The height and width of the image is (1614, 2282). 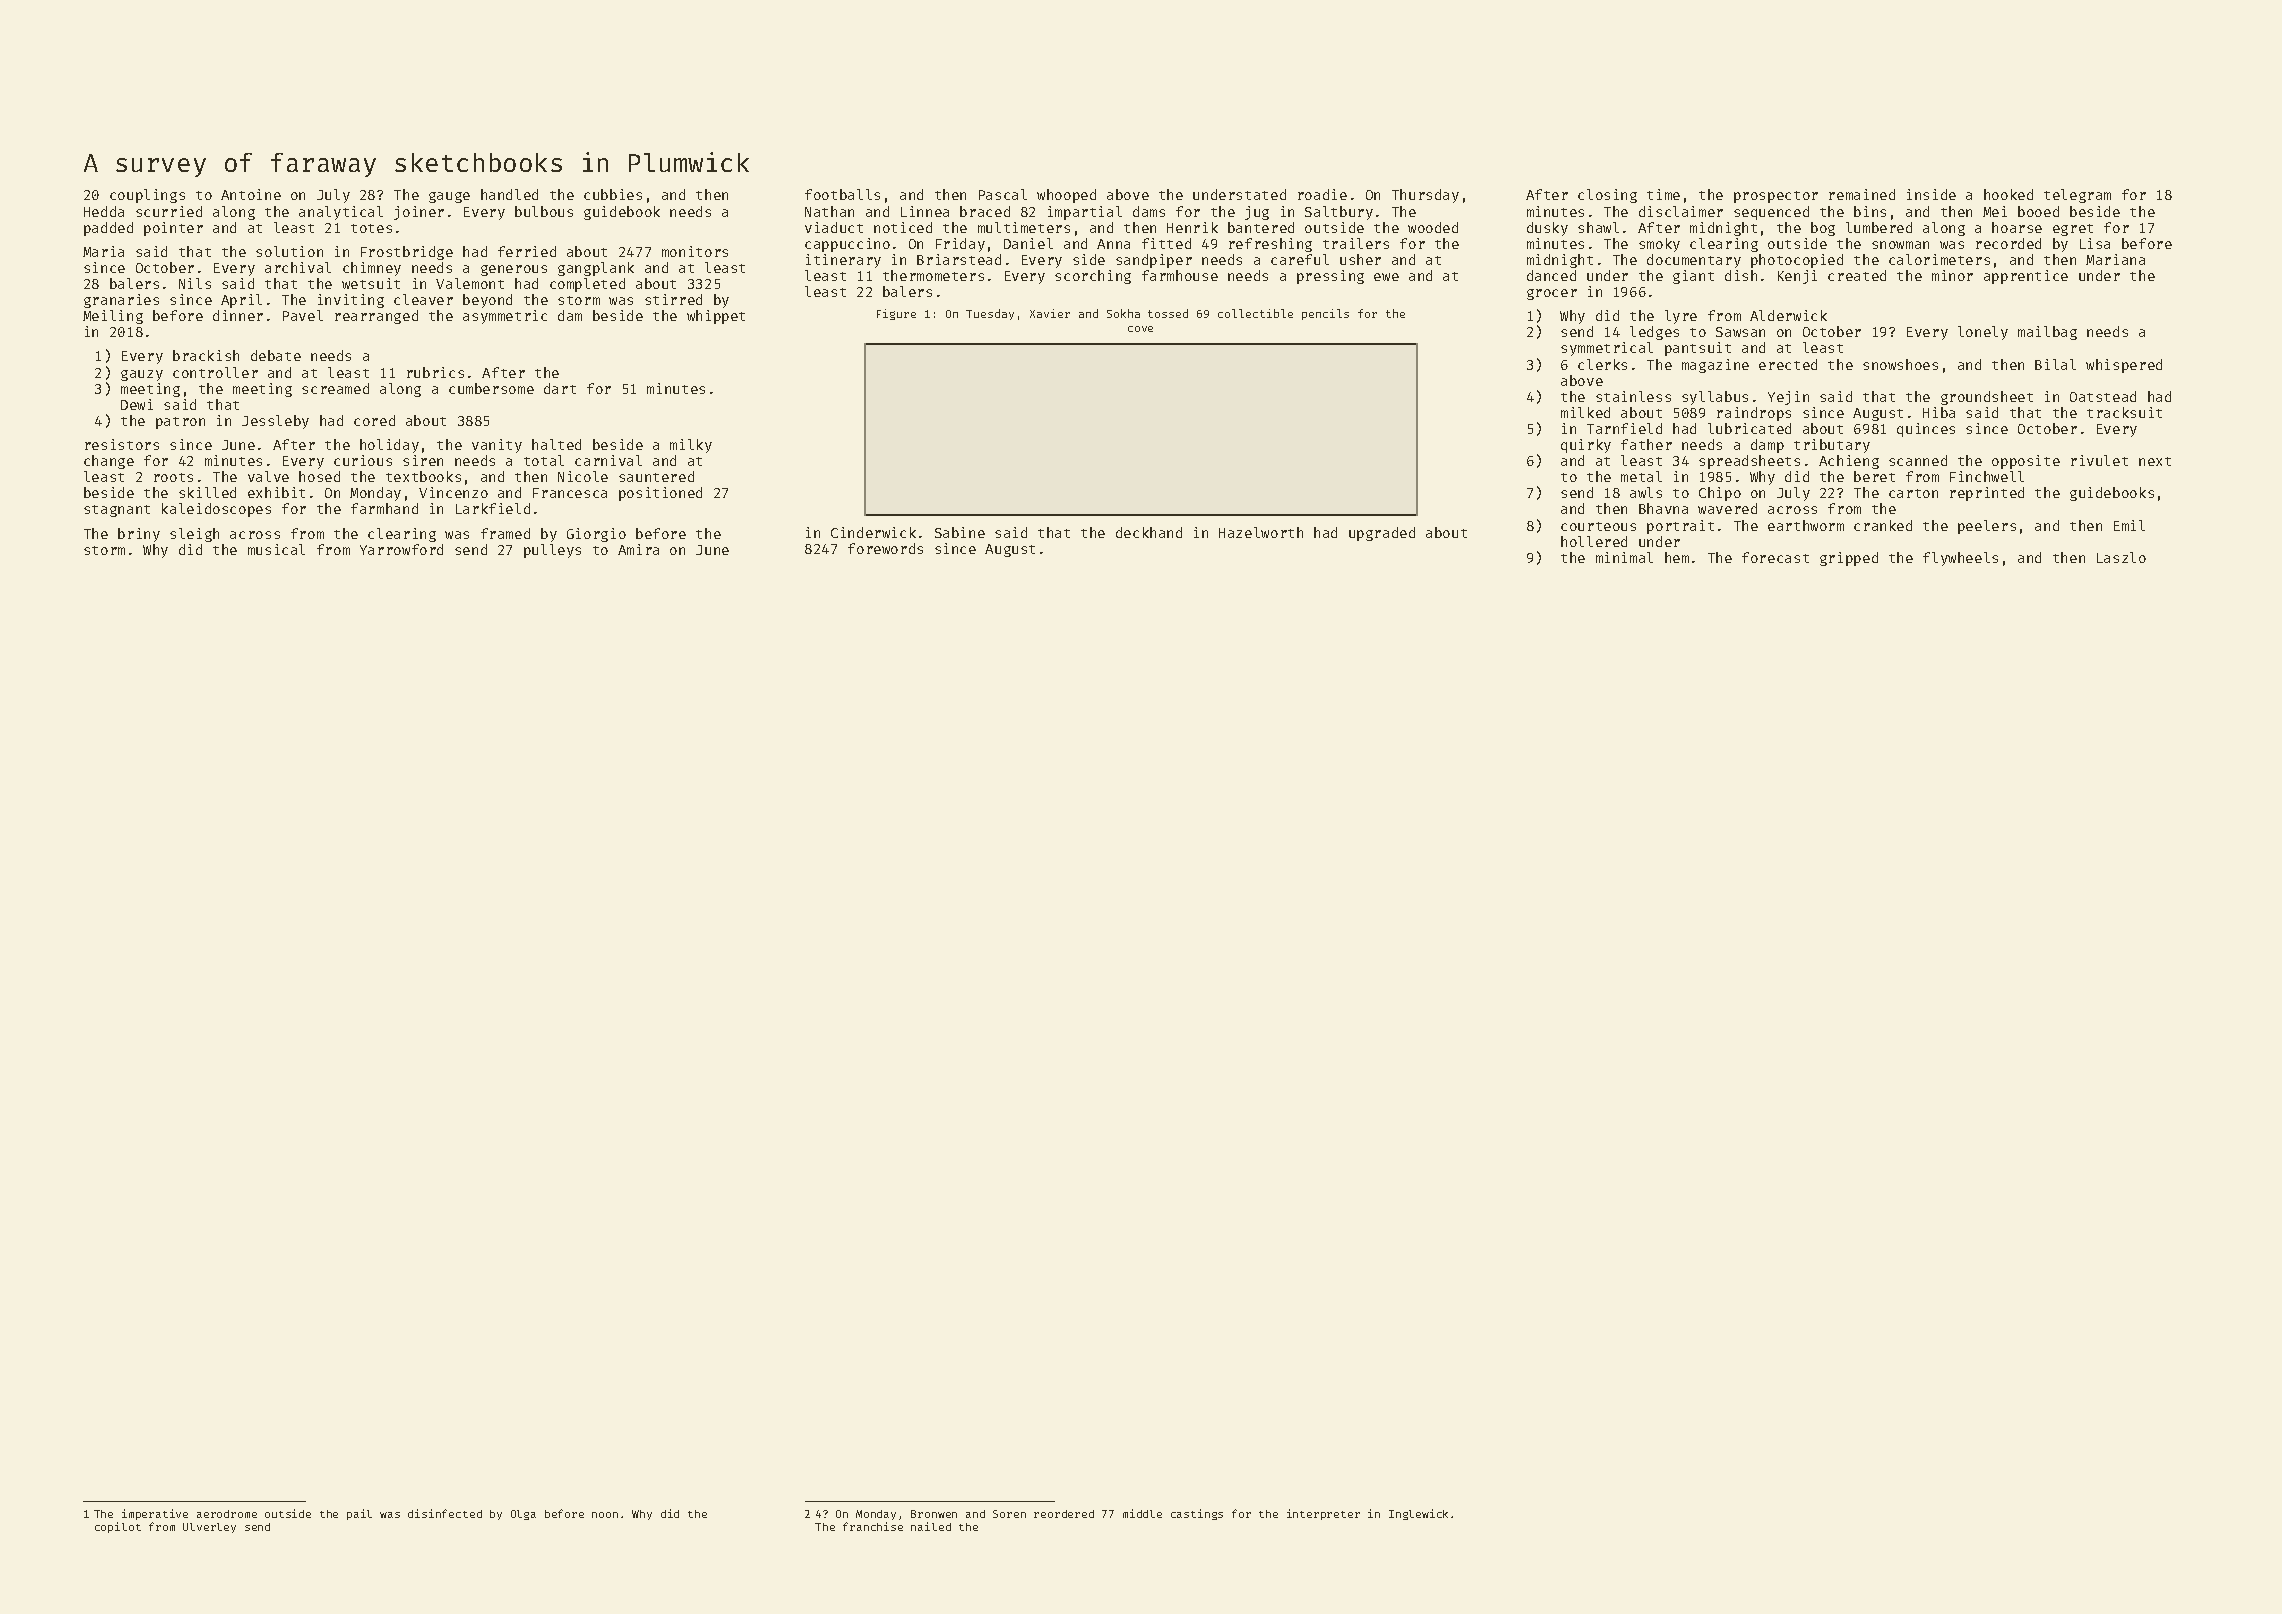 I want to click on dinner, so click(x=238, y=315).
